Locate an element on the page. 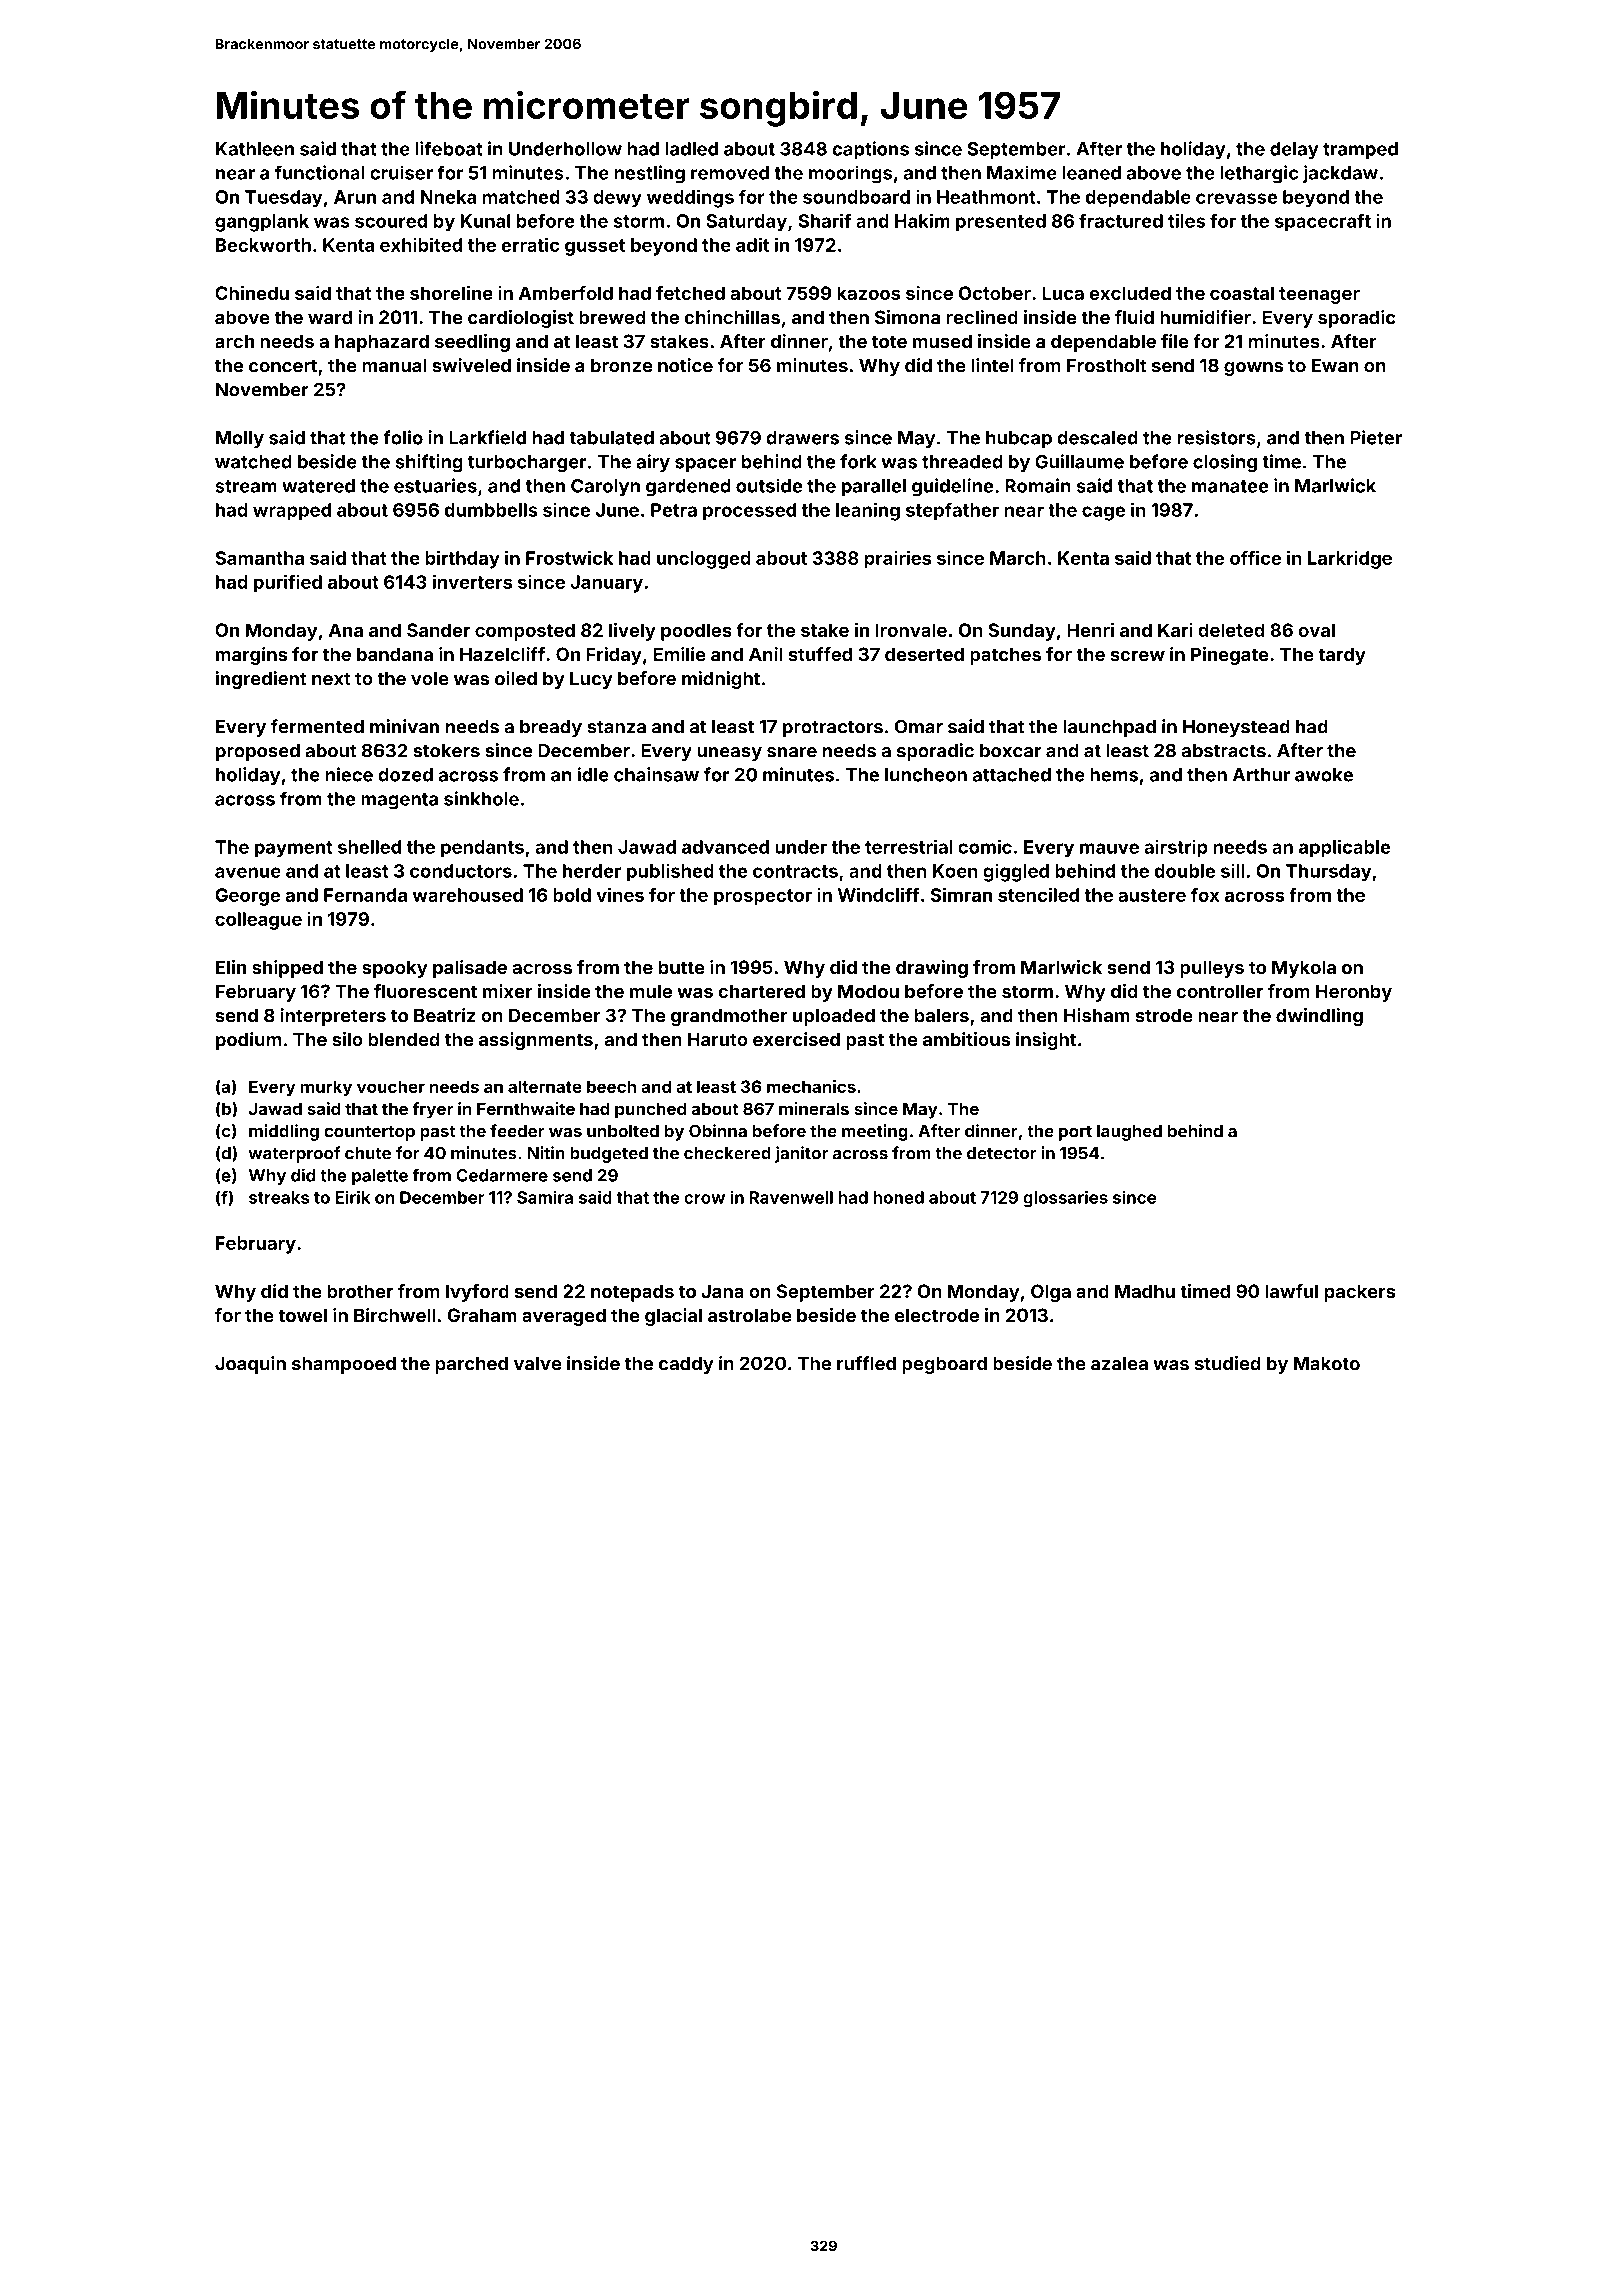 This document has width=1620, height=2292. studied is located at coordinates (1228, 1363).
